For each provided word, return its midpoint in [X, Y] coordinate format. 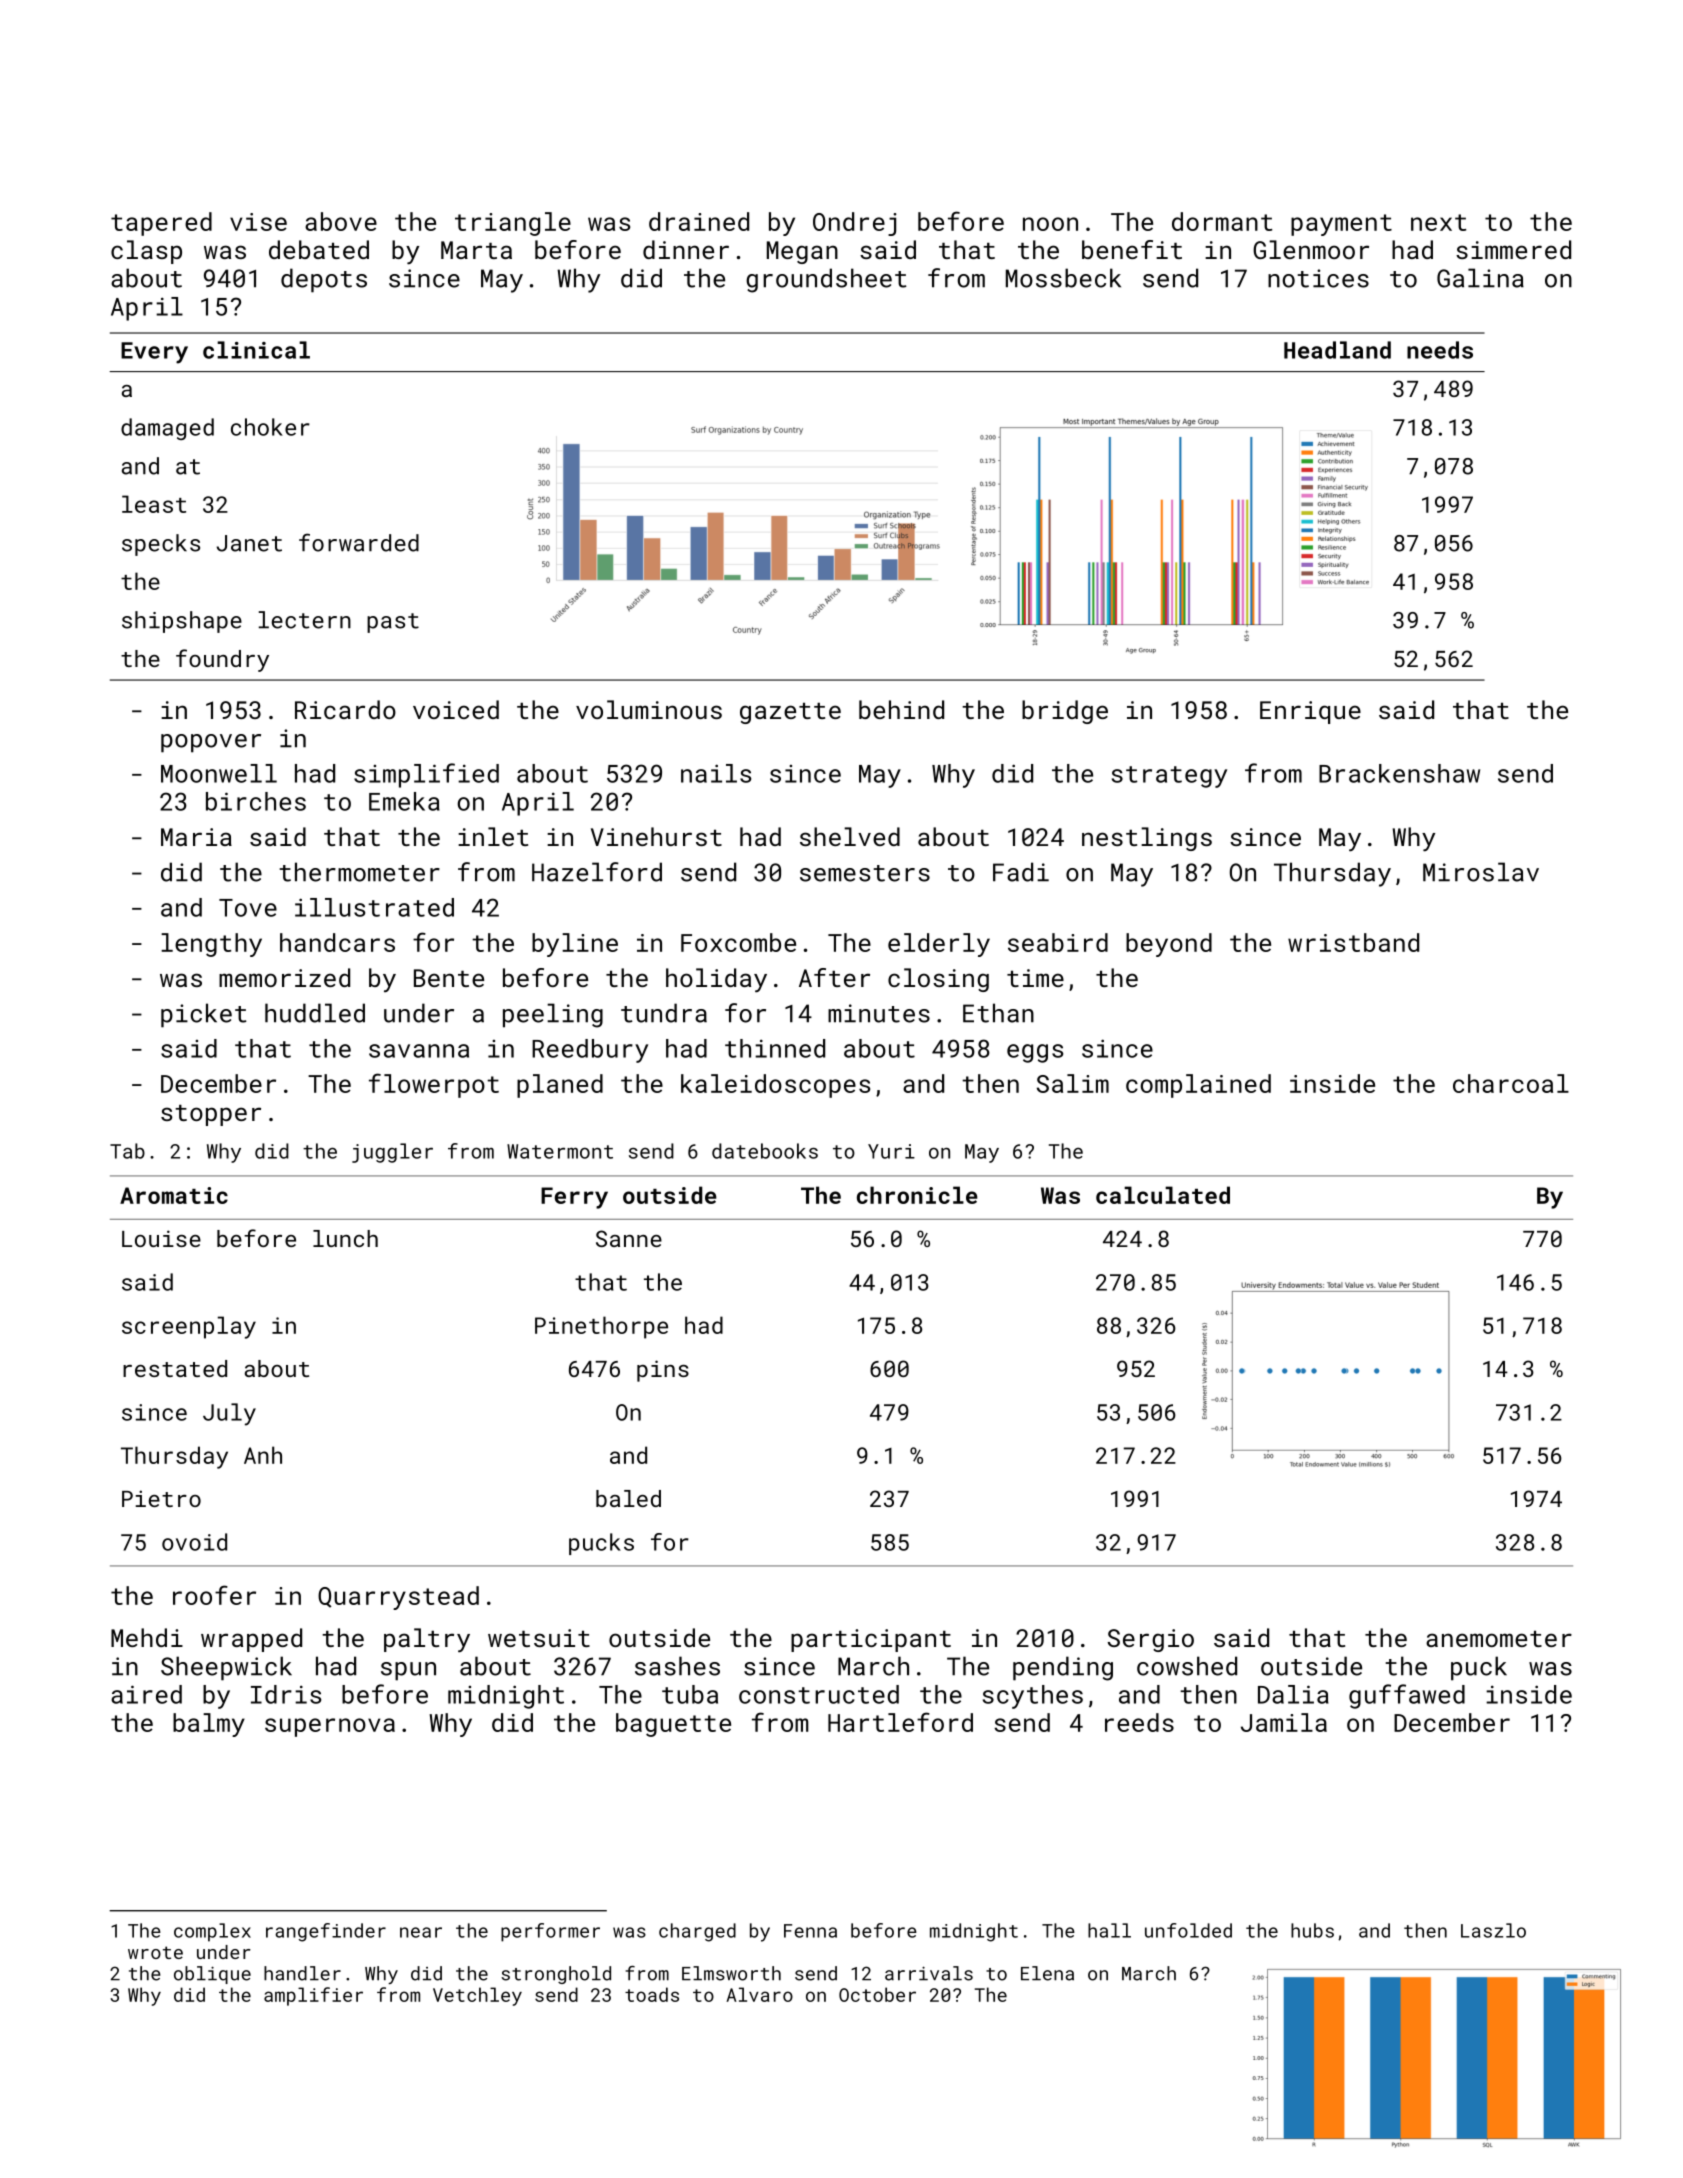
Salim [1073, 1083]
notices [1318, 278]
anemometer [1499, 1639]
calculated [1163, 1195]
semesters [865, 873]
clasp [146, 252]
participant [871, 1640]
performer [550, 1932]
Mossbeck [1063, 278]
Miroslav [1481, 872]
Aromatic [174, 1195]
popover [211, 743]
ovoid [194, 1542]
